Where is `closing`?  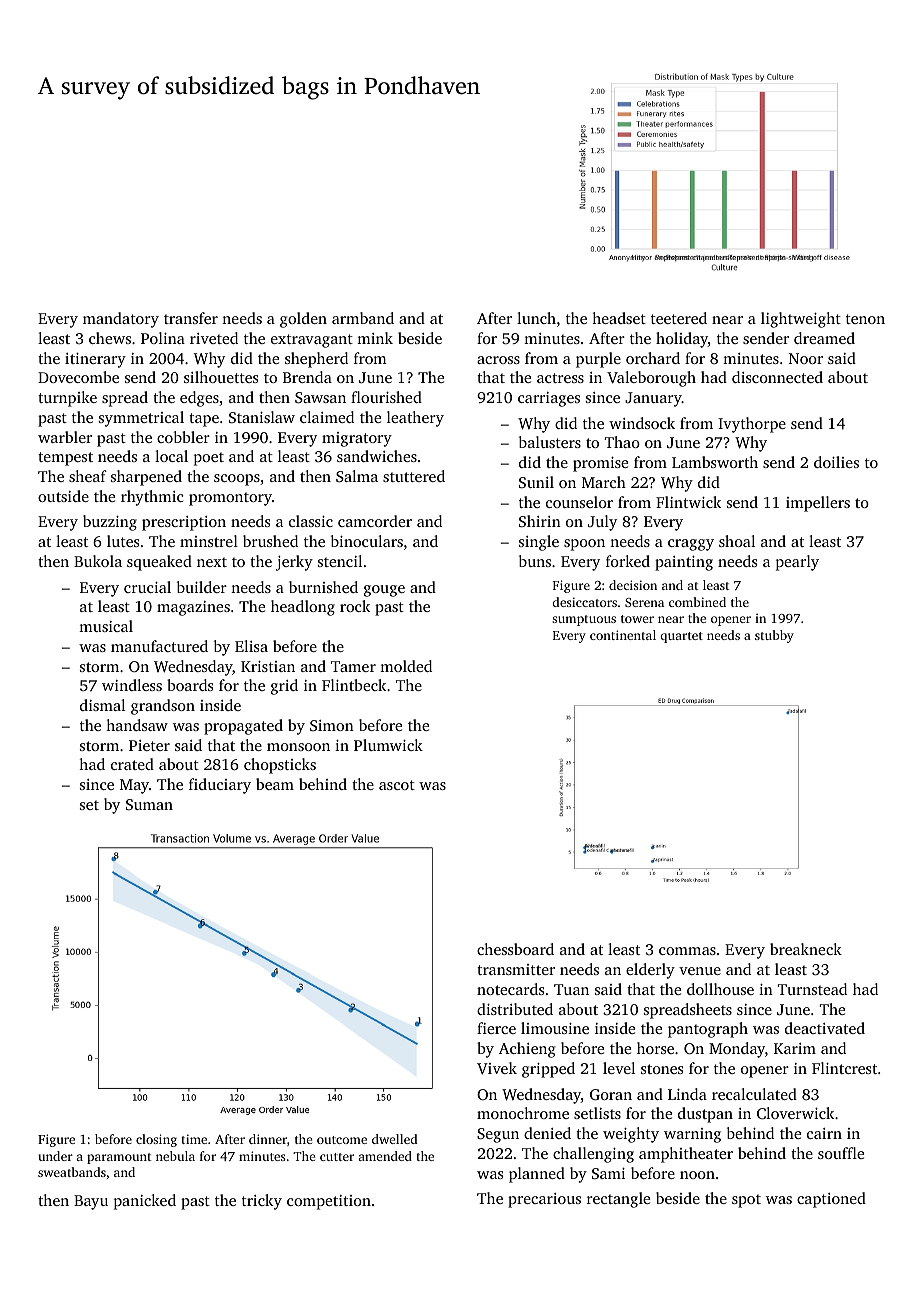 closing is located at coordinates (156, 1140).
